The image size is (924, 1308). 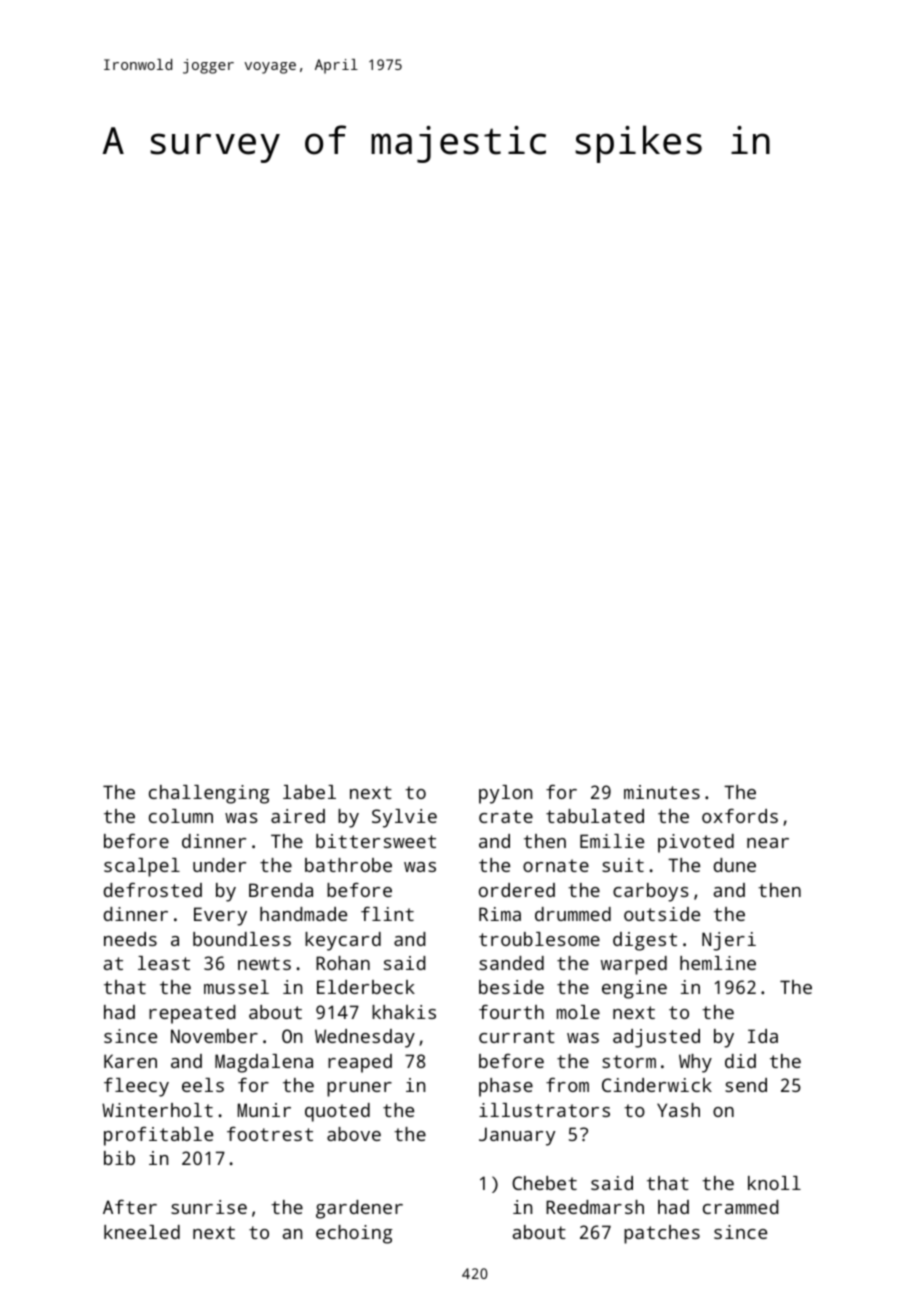 What do you see at coordinates (741, 1207) in the screenshot?
I see `crammed` at bounding box center [741, 1207].
